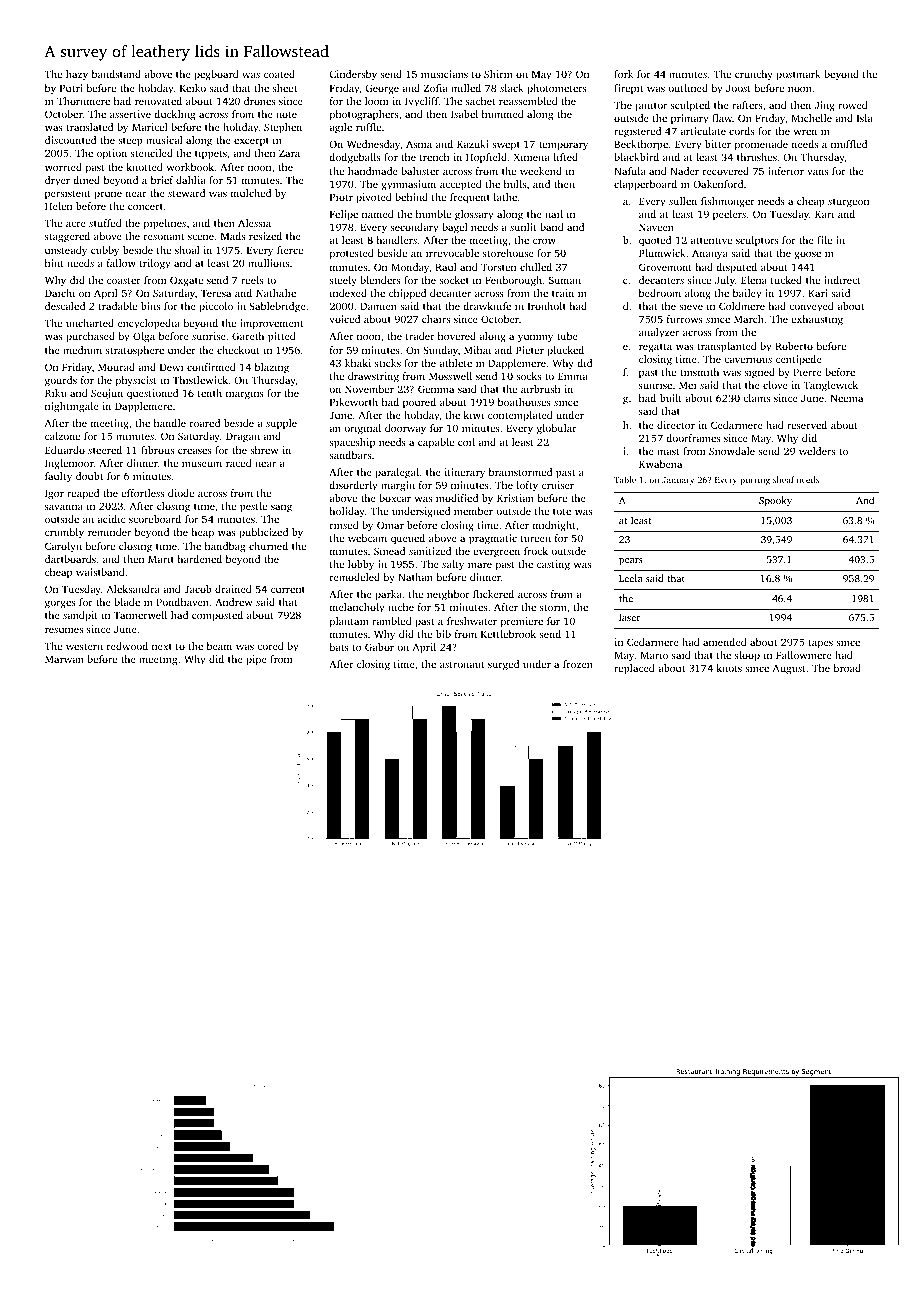  Describe the element at coordinates (395, 498) in the page. I see `boxcar` at that location.
